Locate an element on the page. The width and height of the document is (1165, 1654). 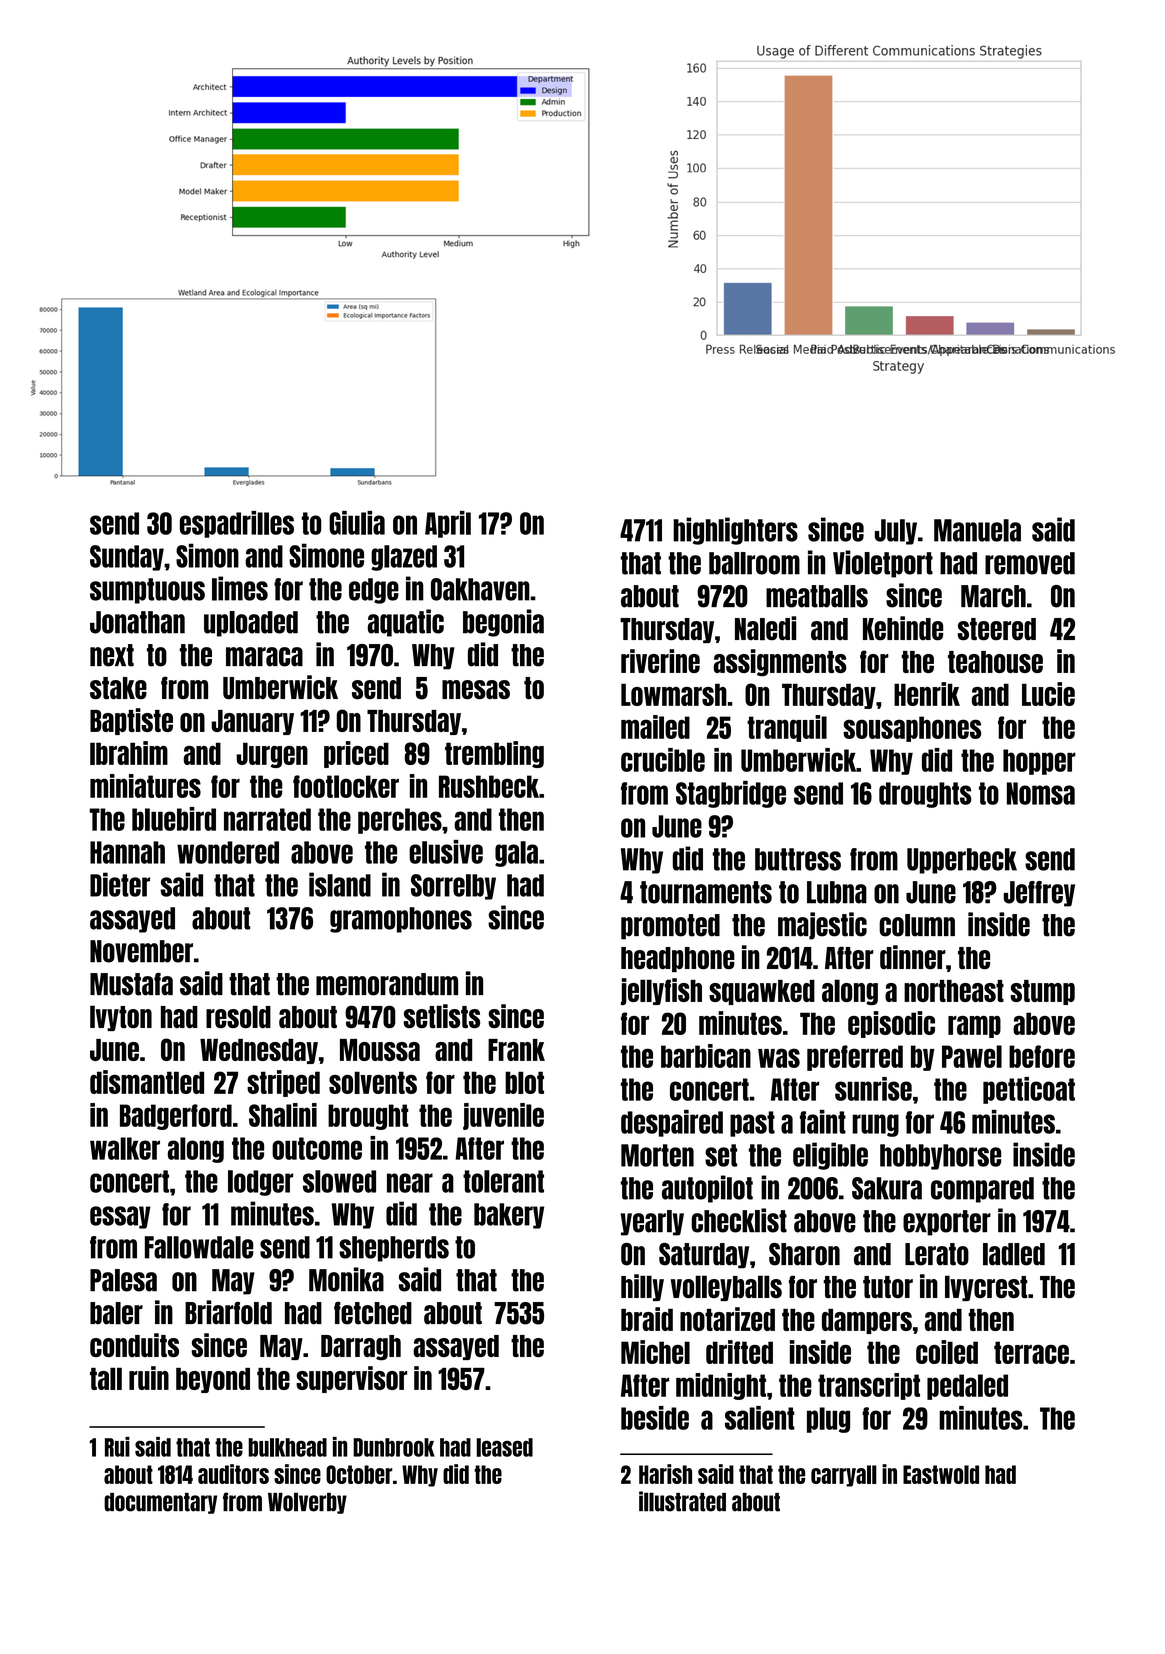
stake is located at coordinates (118, 688).
